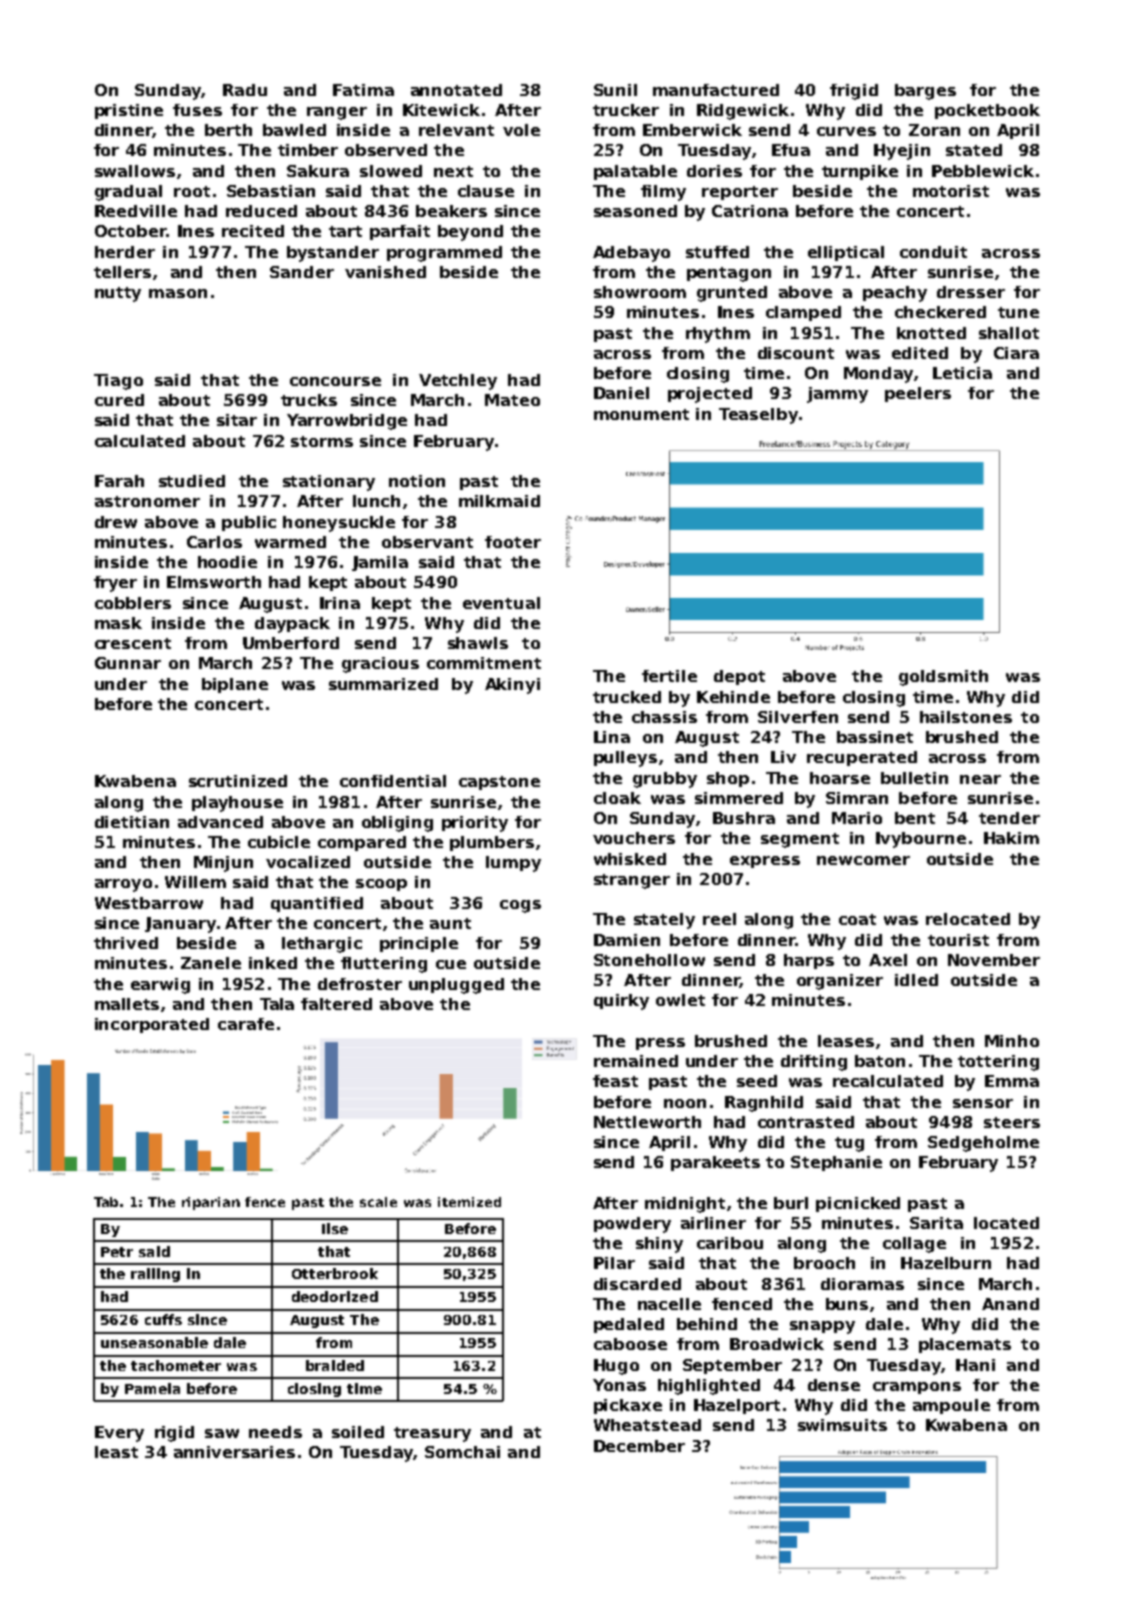 The height and width of the screenshot is (1604, 1134). I want to click on treasury, so click(432, 1434).
